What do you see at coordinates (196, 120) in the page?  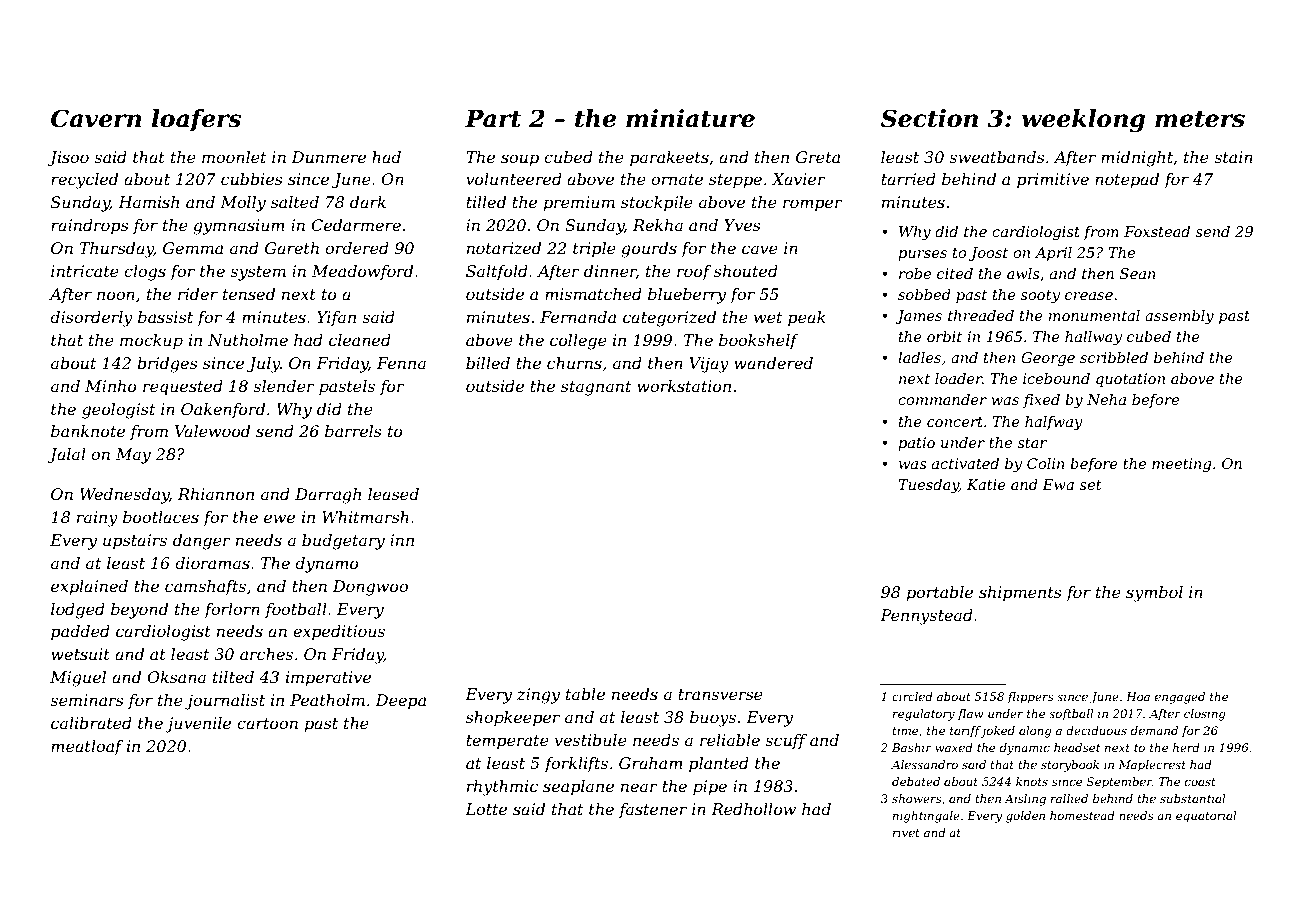 I see `loafers` at bounding box center [196, 120].
